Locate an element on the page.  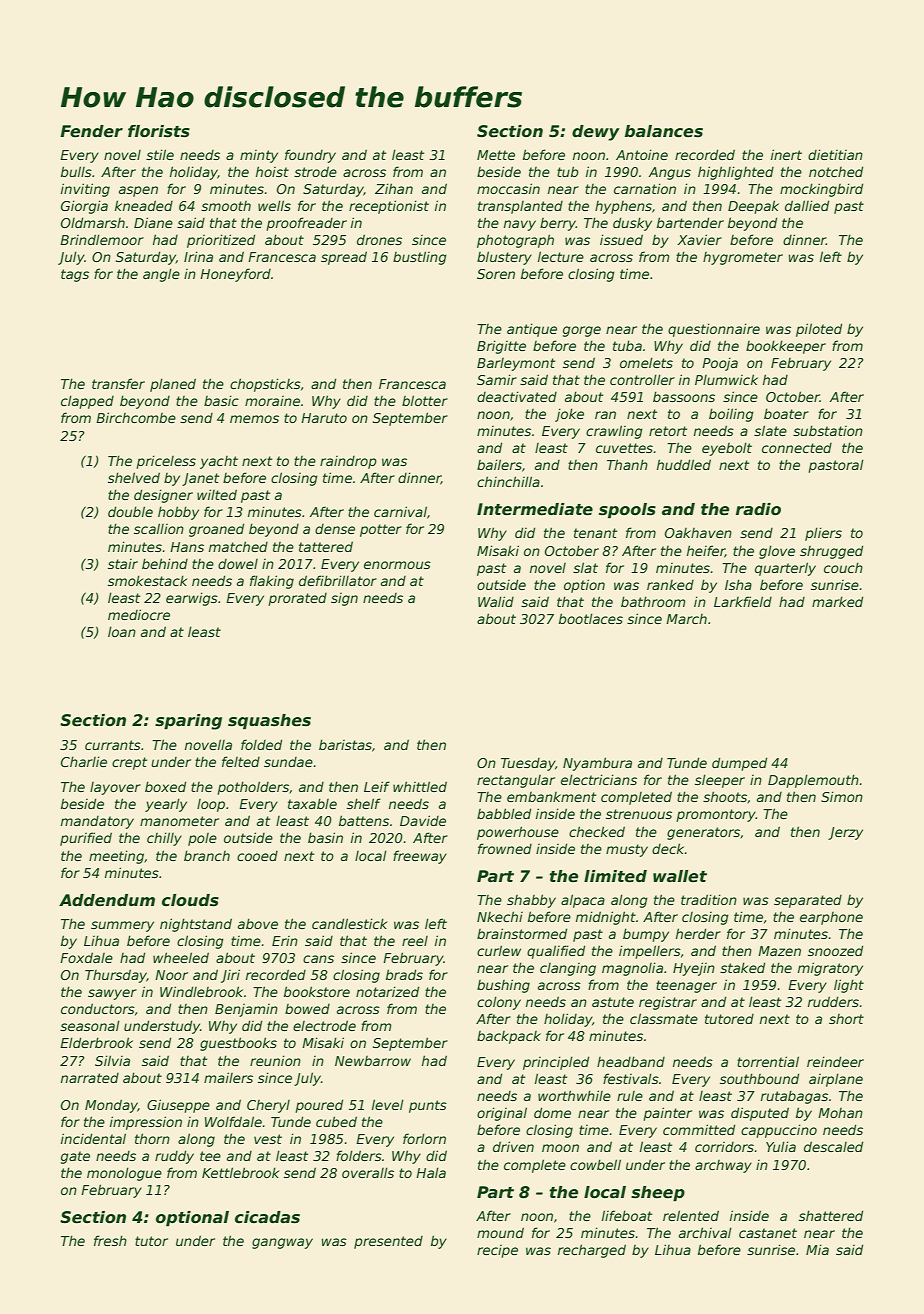
lecture is located at coordinates (561, 256).
